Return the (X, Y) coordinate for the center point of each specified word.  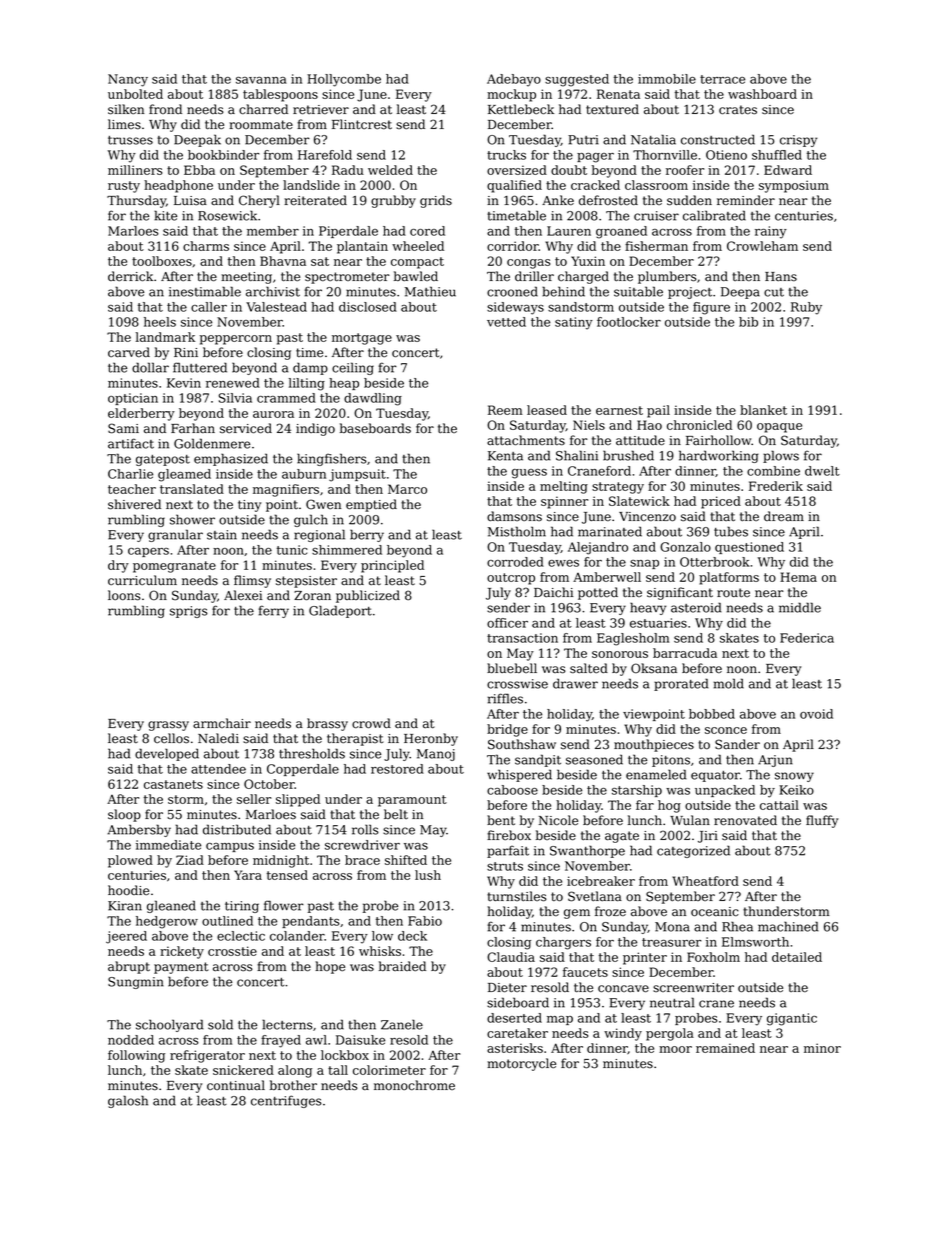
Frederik (776, 486)
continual (236, 1085)
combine (773, 471)
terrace (722, 79)
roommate (261, 125)
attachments (526, 440)
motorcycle (521, 1064)
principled (392, 566)
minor (822, 1048)
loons (124, 595)
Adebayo (514, 80)
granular (175, 535)
